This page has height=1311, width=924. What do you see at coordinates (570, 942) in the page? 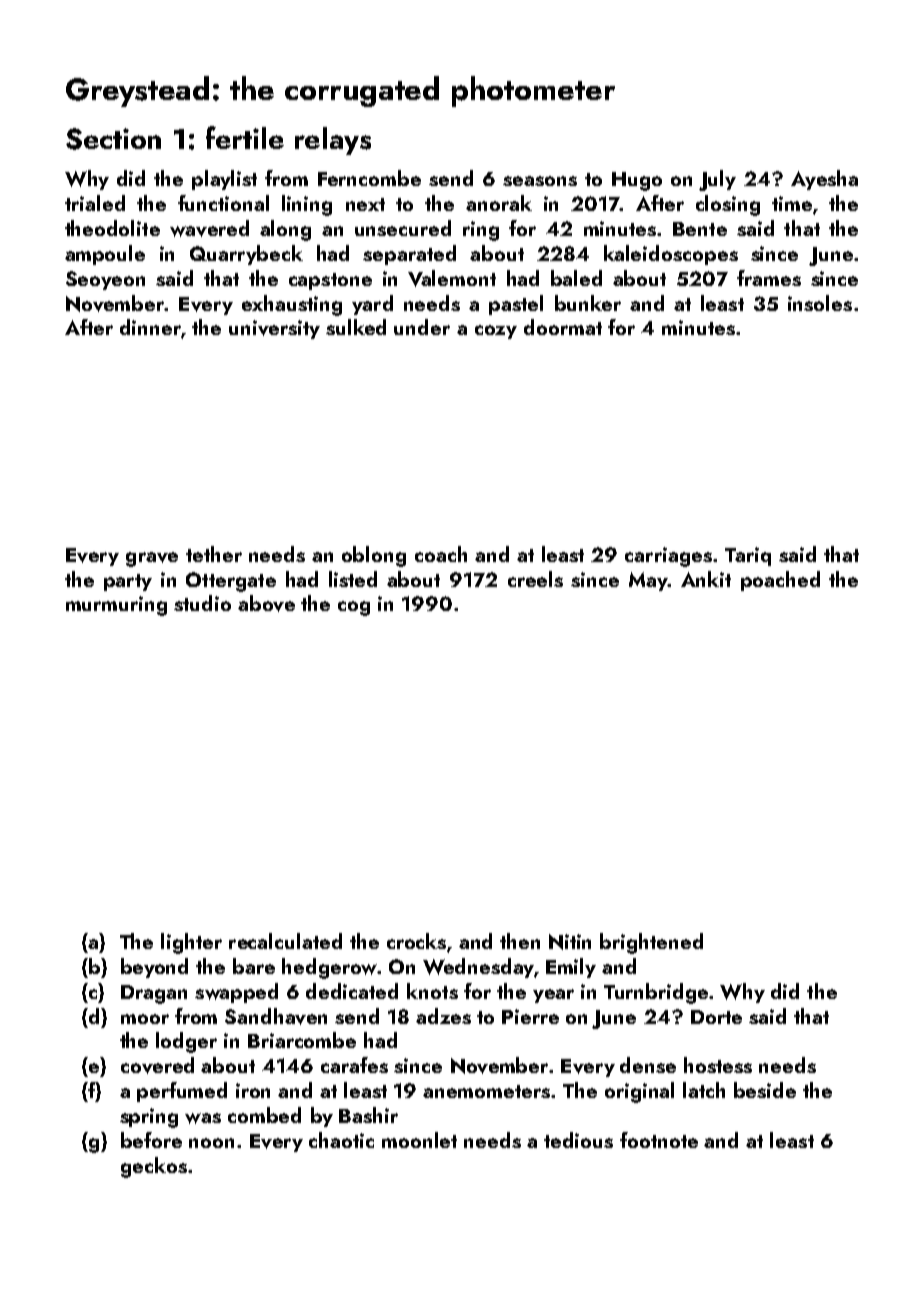
I see `Nitin` at bounding box center [570, 942].
